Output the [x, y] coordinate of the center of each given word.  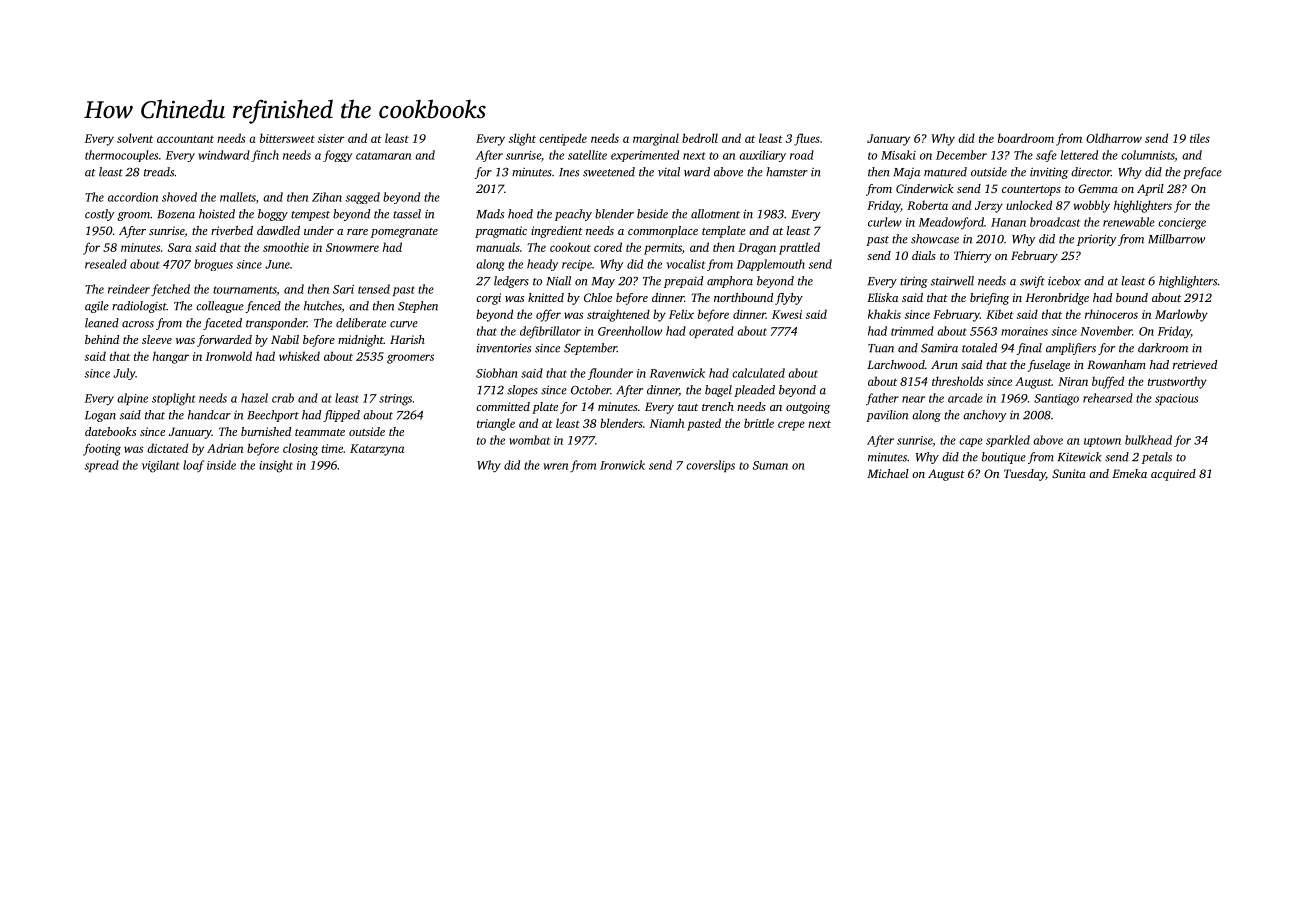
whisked [299, 356]
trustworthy [1177, 382]
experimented [645, 156]
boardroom [1026, 138]
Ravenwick [677, 373]
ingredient [557, 232]
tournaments [245, 291]
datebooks [110, 431]
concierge [1182, 224]
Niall [558, 281]
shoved [179, 197]
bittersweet [287, 138]
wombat [529, 440]
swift [1032, 282]
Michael [888, 473]
